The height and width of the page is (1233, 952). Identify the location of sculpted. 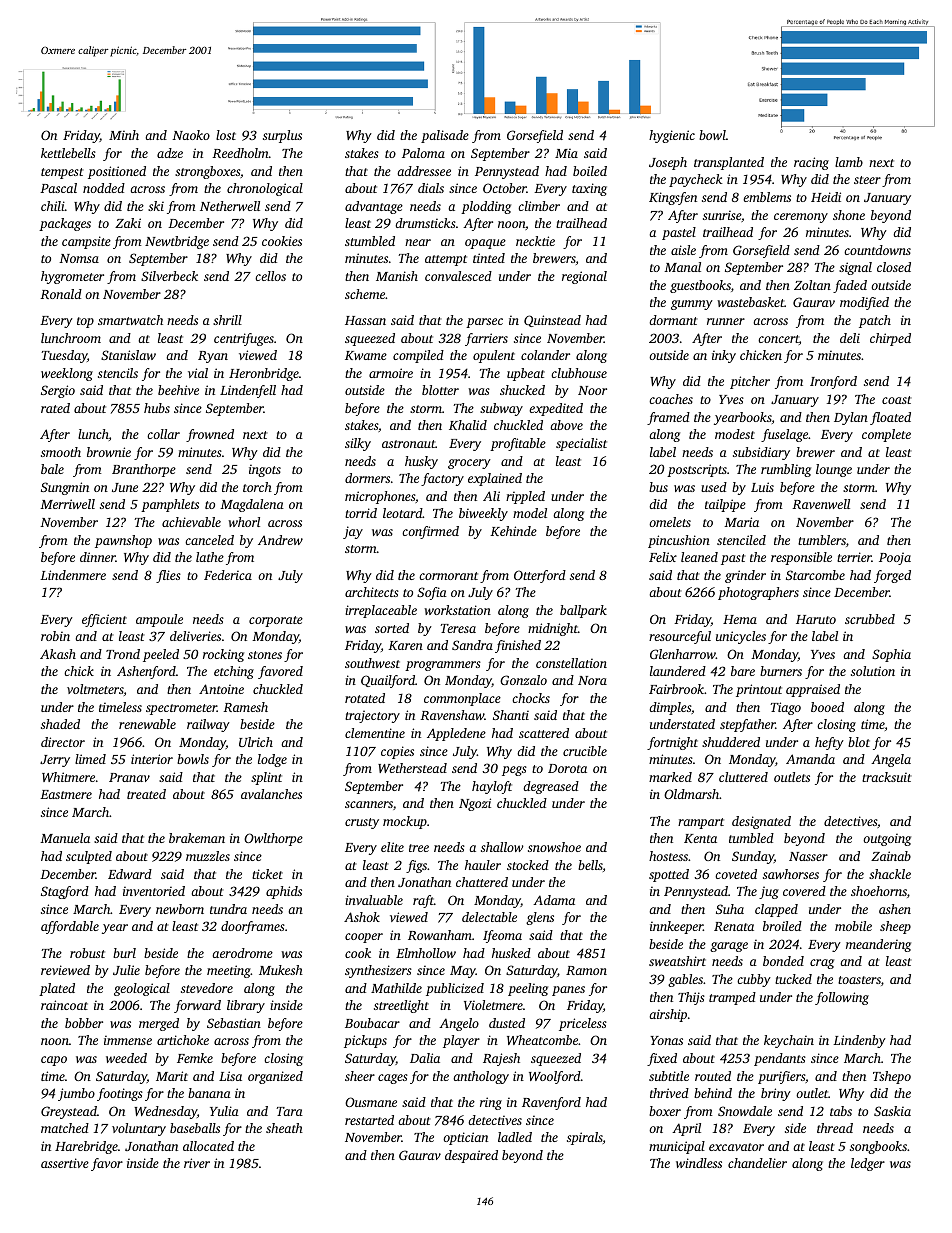
(89, 857).
